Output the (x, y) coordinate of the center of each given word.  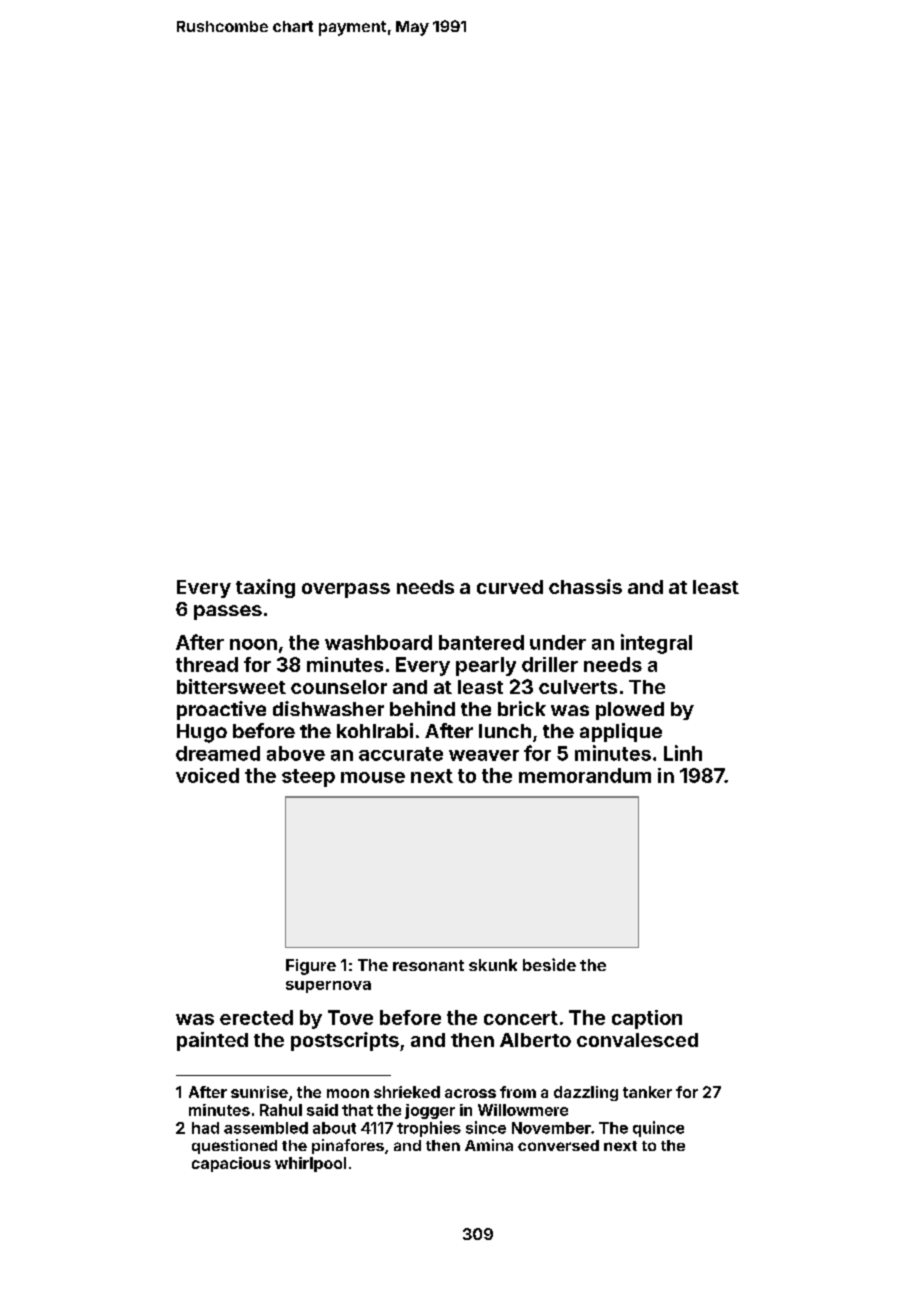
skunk (493, 965)
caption (647, 1019)
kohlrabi (375, 730)
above (296, 753)
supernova (328, 987)
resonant (428, 965)
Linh (683, 753)
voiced (207, 775)
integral (656, 644)
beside (549, 964)
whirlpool (310, 1164)
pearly (486, 666)
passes (228, 612)
